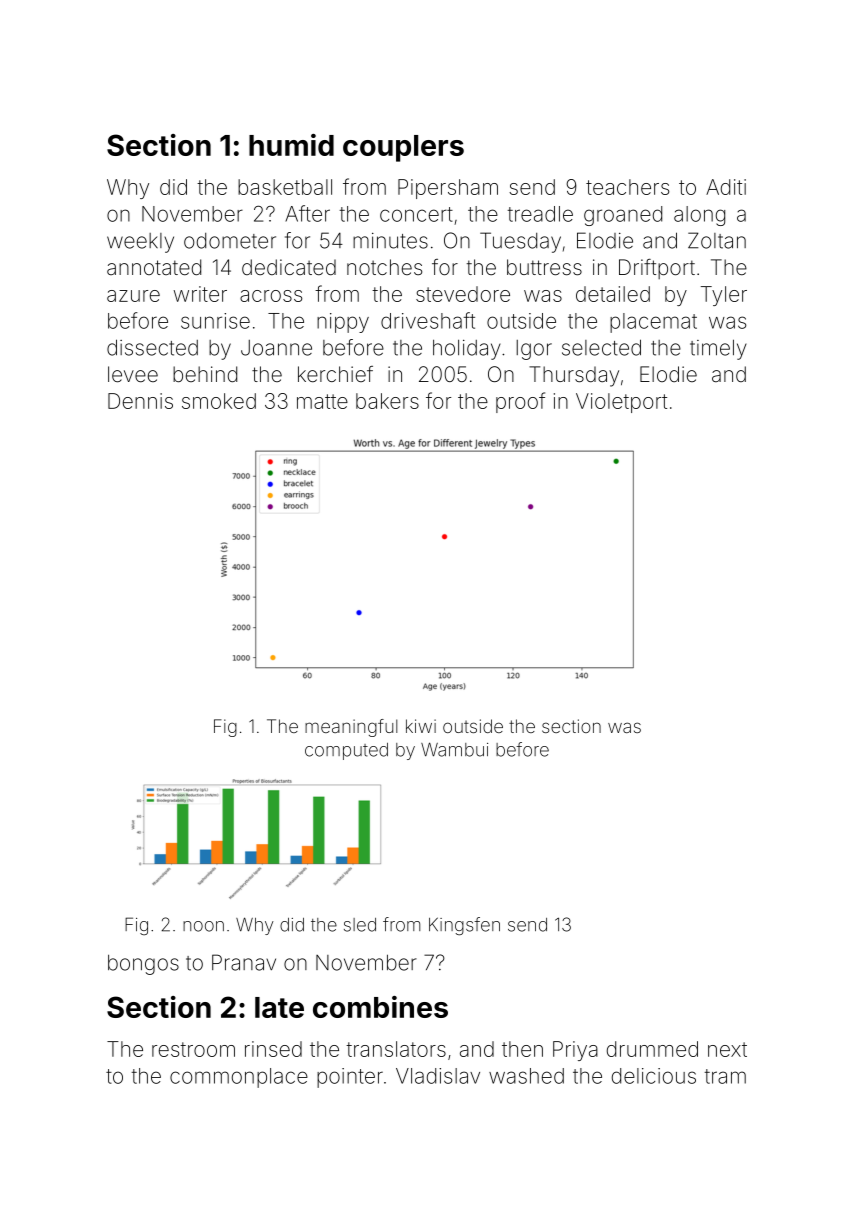 Image resolution: width=854 pixels, height=1212 pixels. What do you see at coordinates (403, 148) in the screenshot?
I see `couplers` at bounding box center [403, 148].
